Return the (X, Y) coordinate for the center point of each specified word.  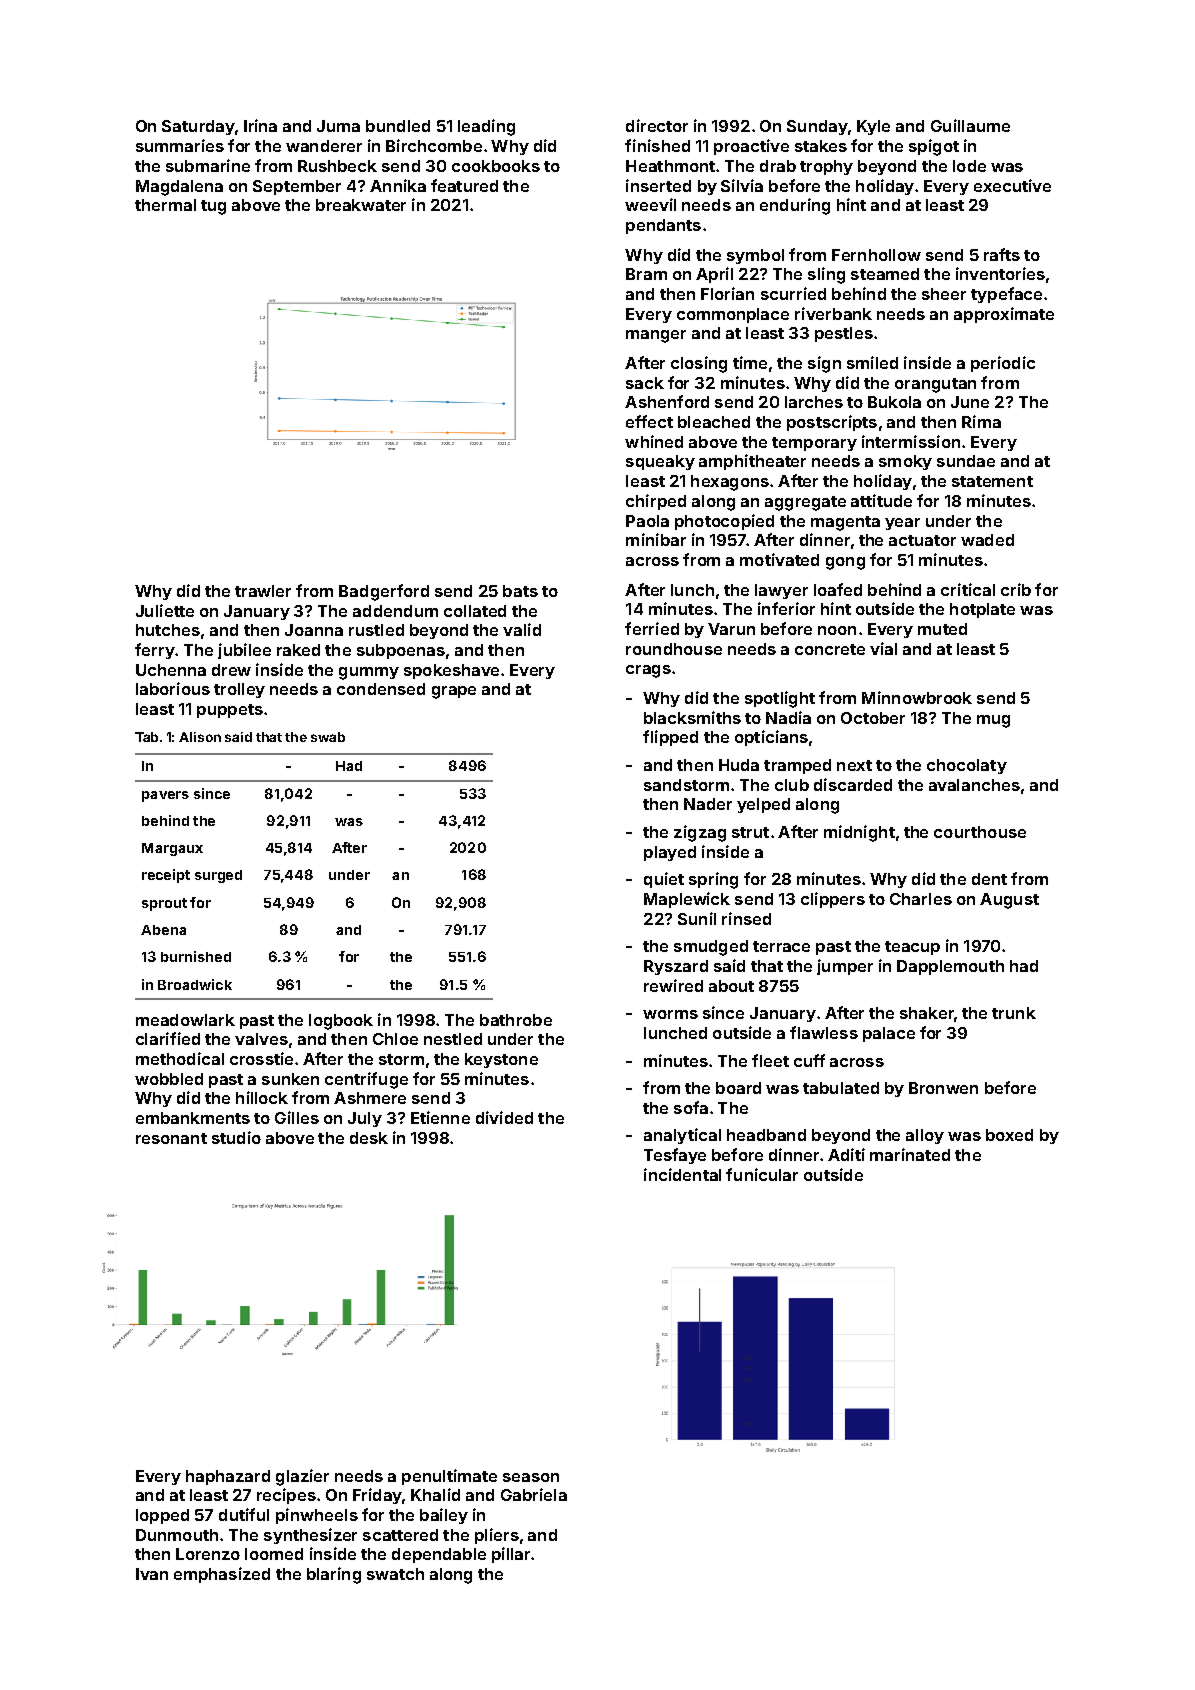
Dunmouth (177, 1535)
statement (992, 481)
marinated (910, 1154)
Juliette (165, 610)
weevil (650, 204)
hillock (262, 1097)
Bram (646, 274)
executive (1012, 185)
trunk (1014, 1013)
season (531, 1477)
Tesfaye (675, 1156)
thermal (165, 205)
